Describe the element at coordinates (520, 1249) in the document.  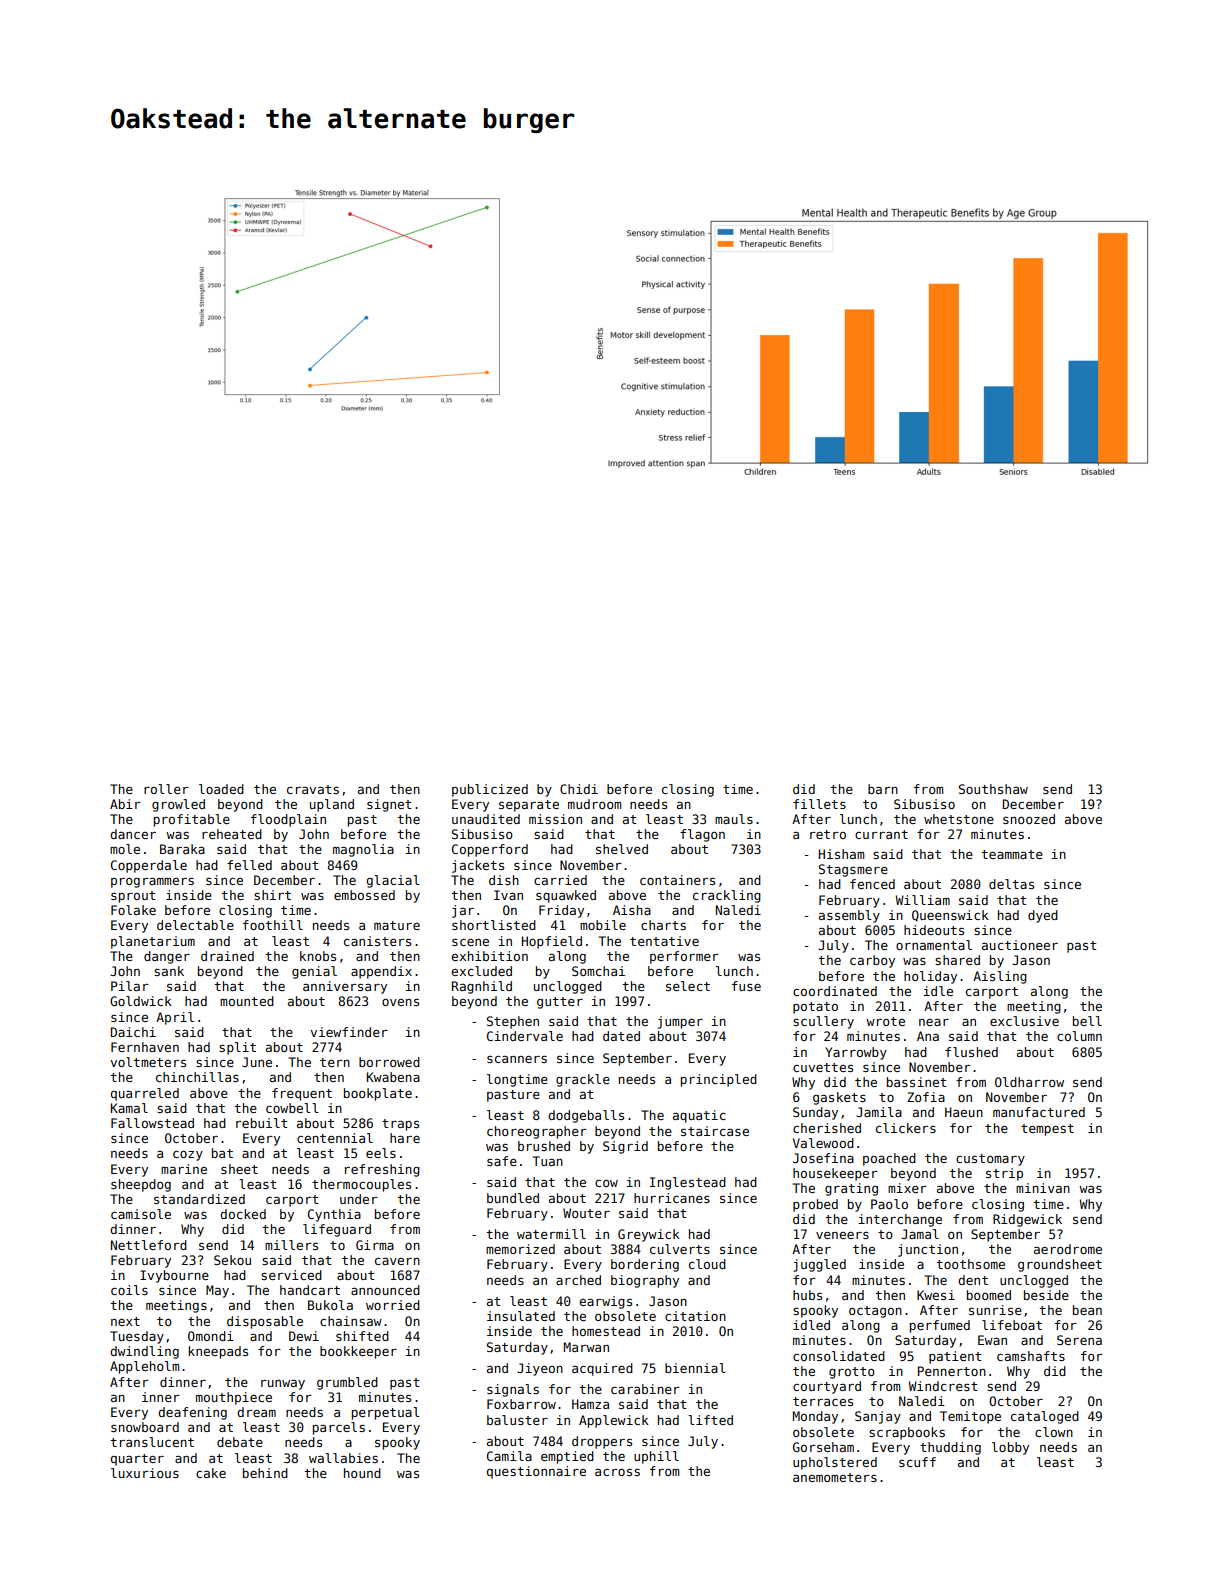
I see `memorized` at that location.
